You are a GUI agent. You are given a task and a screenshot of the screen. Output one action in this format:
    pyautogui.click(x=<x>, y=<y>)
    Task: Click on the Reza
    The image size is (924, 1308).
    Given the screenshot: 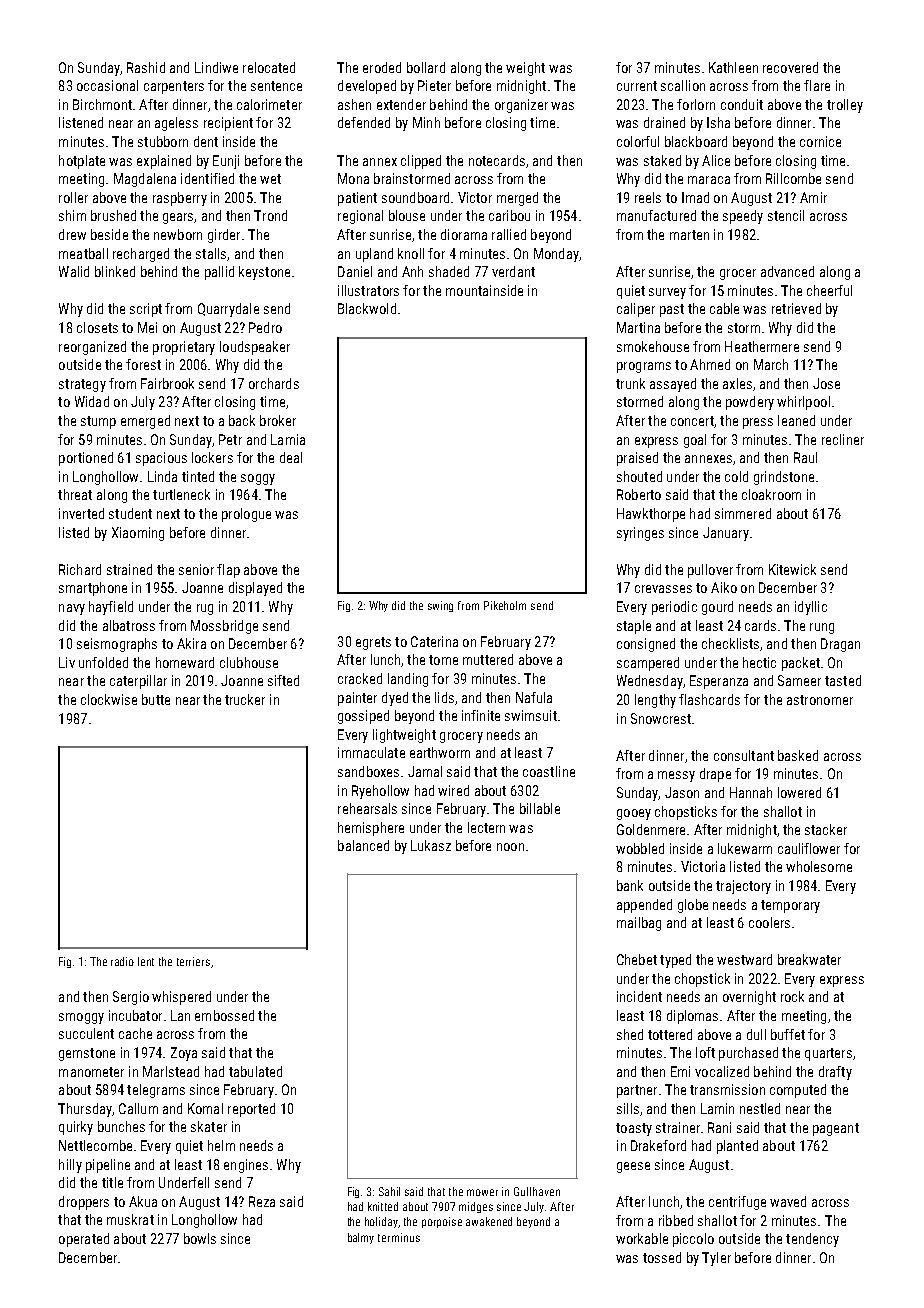 What is the action you would take?
    pyautogui.click(x=262, y=1201)
